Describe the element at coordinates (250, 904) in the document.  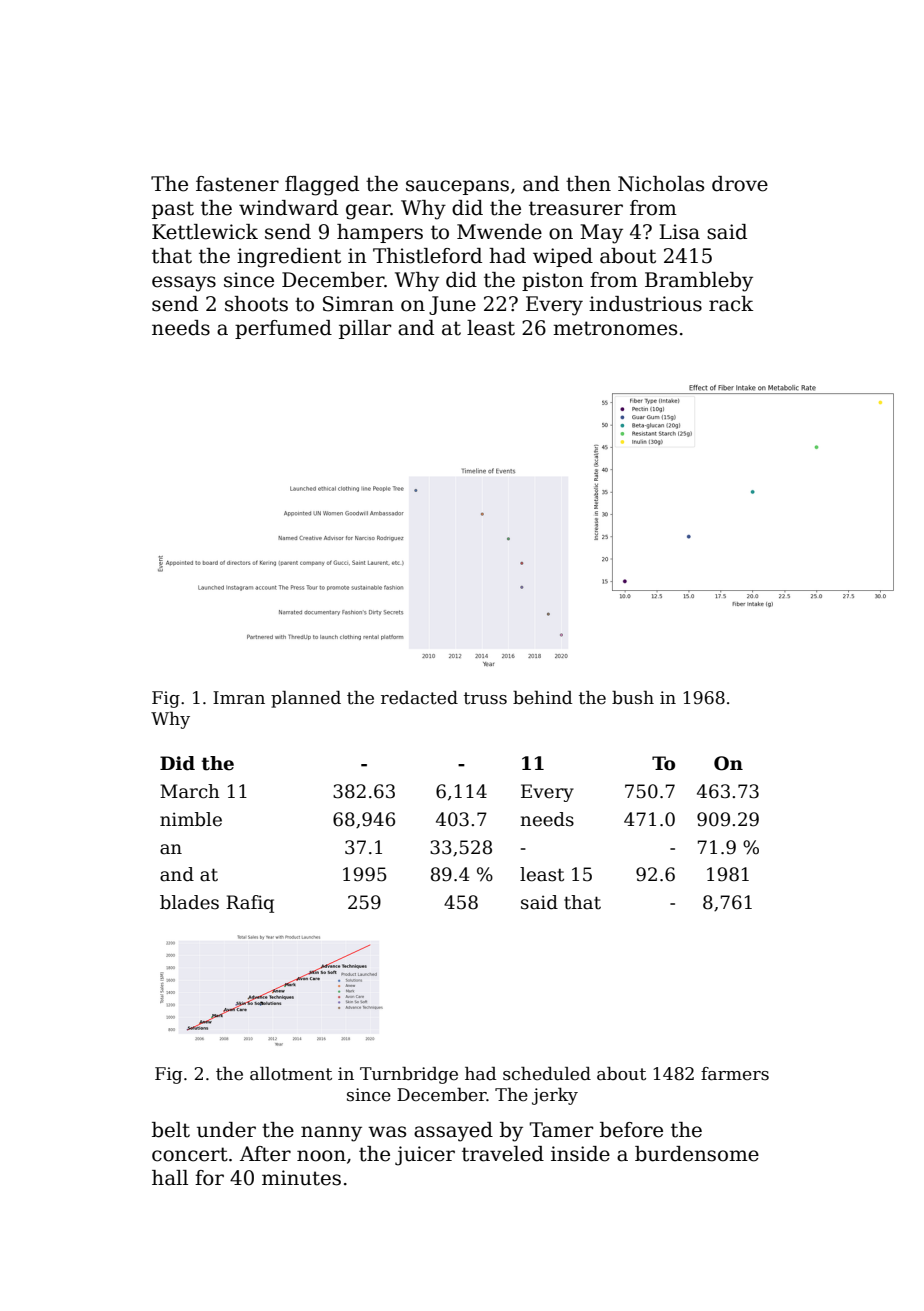
I see `Rafiq` at that location.
